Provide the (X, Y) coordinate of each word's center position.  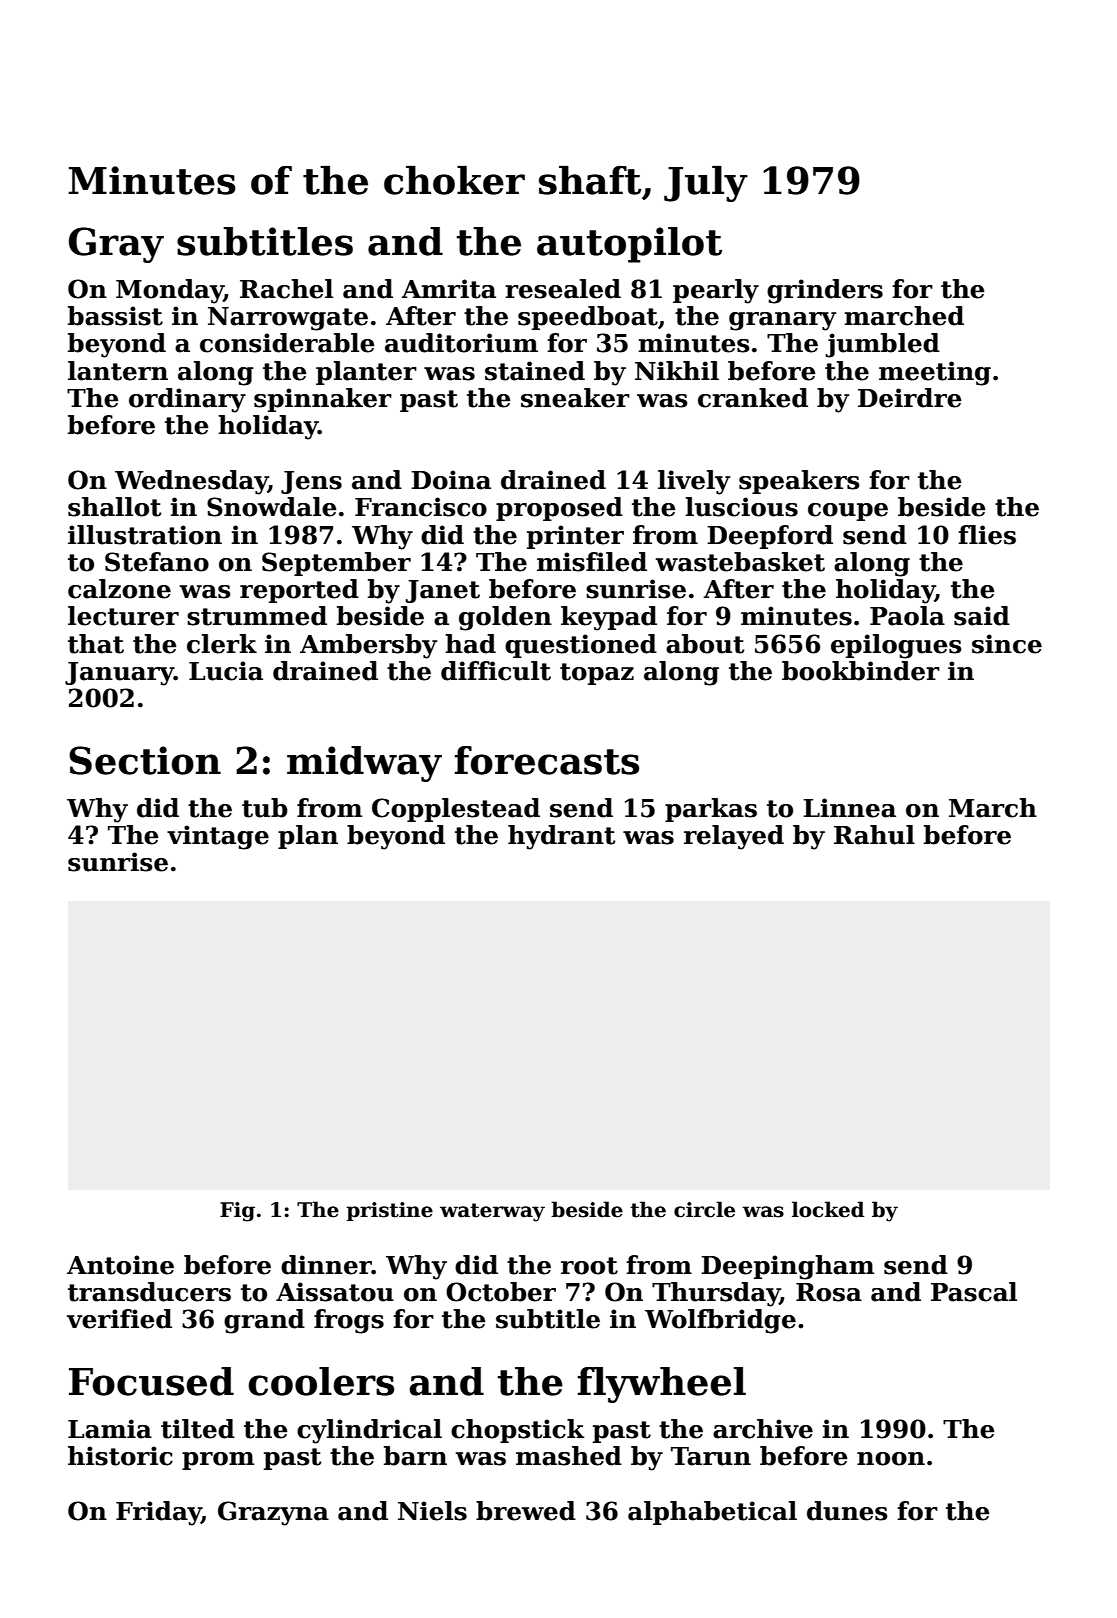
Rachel (286, 289)
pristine (389, 1211)
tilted (198, 1429)
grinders (825, 291)
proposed (559, 509)
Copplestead (456, 810)
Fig (237, 1212)
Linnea (849, 808)
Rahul (874, 835)
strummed (257, 616)
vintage (218, 837)
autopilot (629, 245)
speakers (799, 482)
